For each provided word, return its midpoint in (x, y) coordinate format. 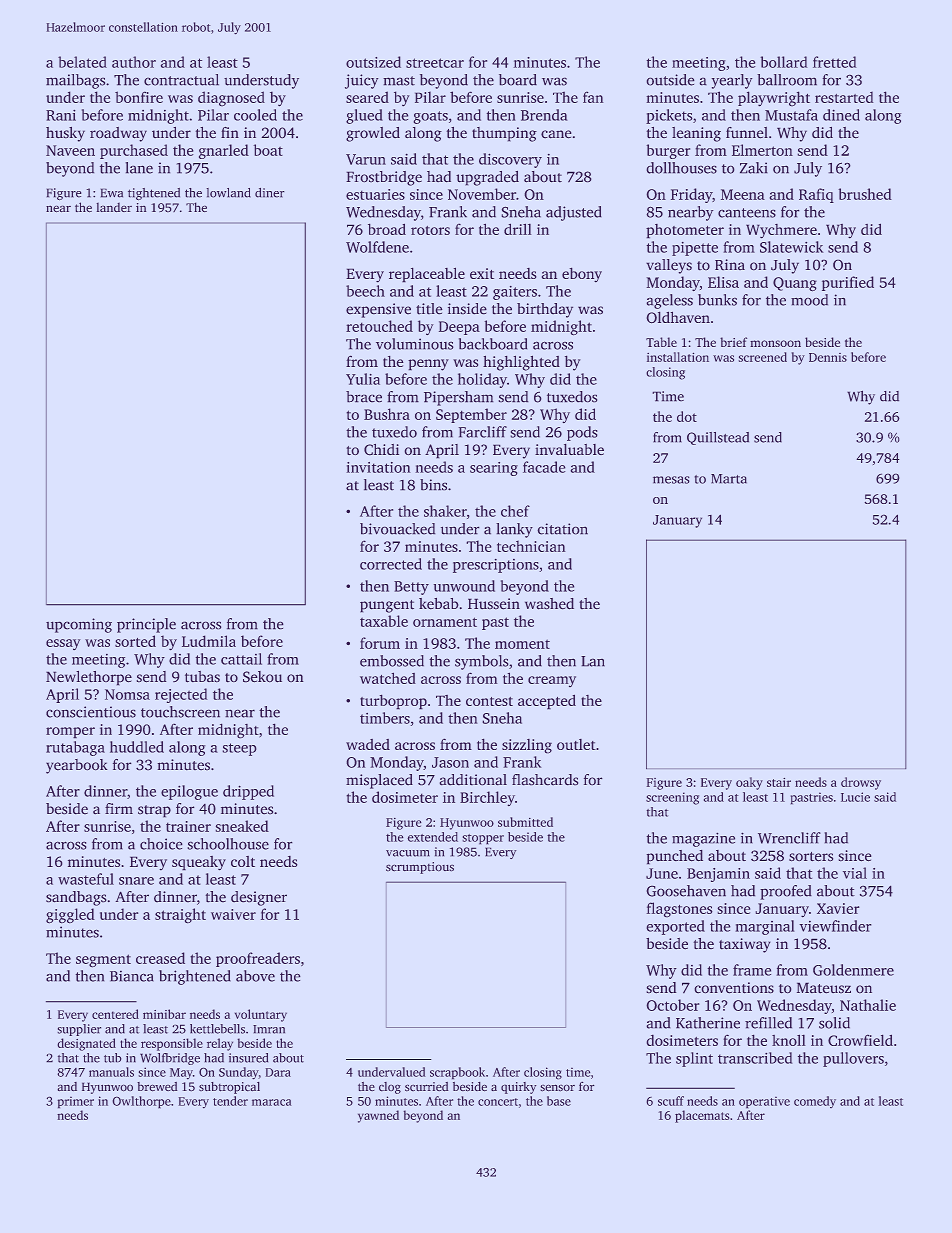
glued (364, 116)
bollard (784, 62)
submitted (525, 822)
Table (661, 342)
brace (364, 396)
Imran (269, 1029)
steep (239, 749)
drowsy (861, 783)
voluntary (261, 1015)
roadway (118, 134)
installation (678, 357)
